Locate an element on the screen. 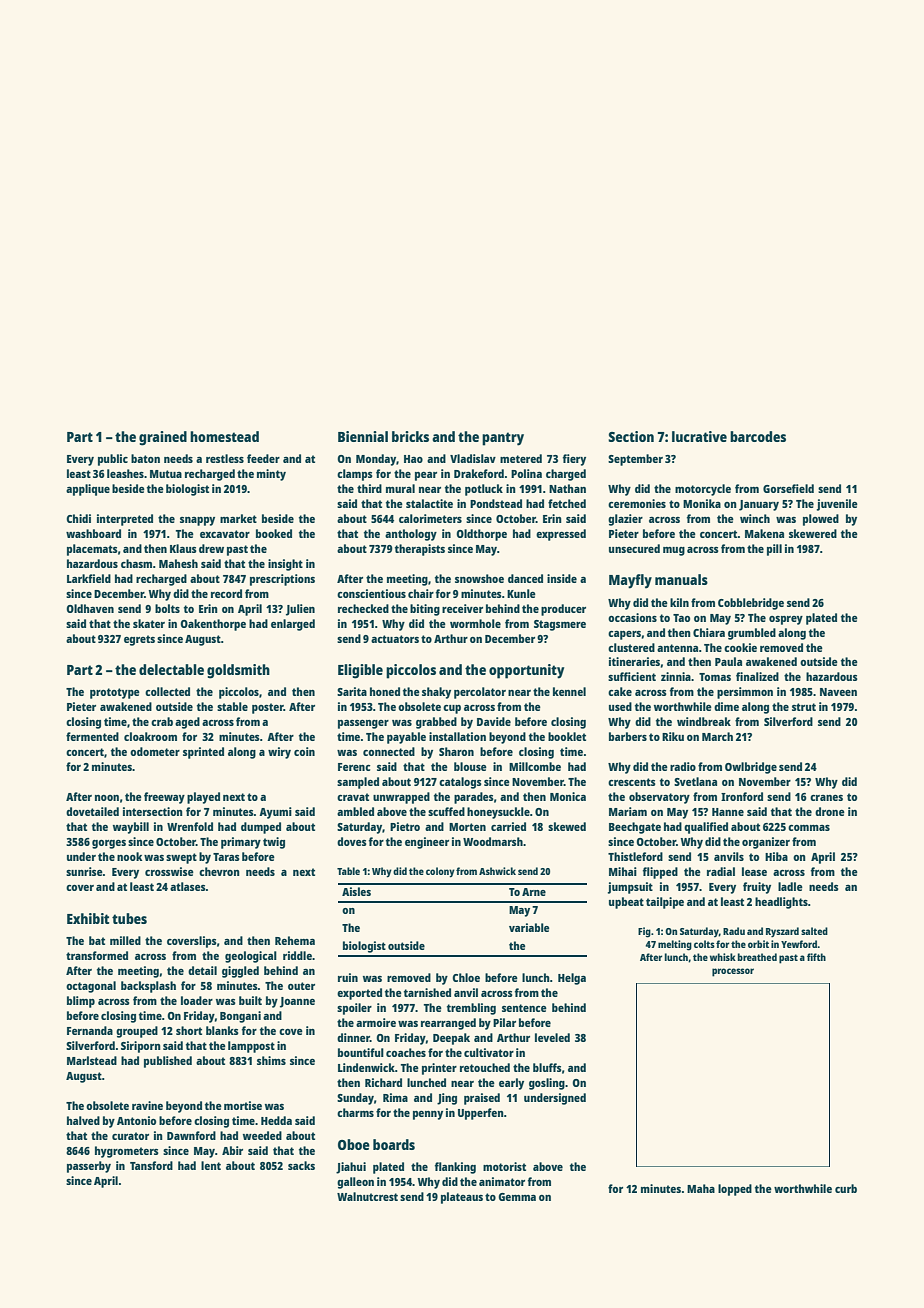 This screenshot has height=1308, width=924. juvenile is located at coordinates (837, 505).
